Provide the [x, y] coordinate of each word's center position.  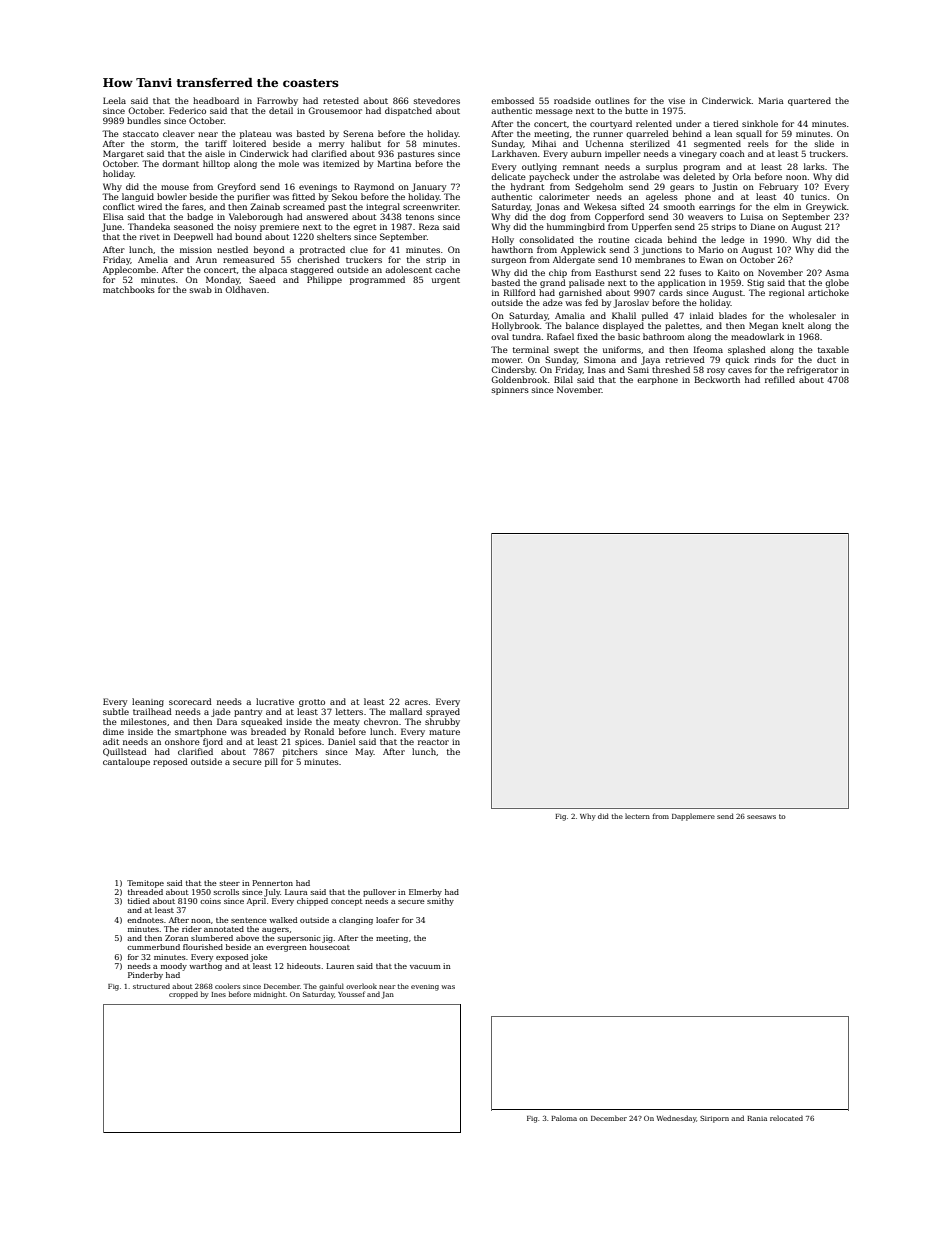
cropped [183, 995]
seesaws [761, 817]
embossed [512, 100]
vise [676, 101]
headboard [216, 100]
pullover [379, 893]
